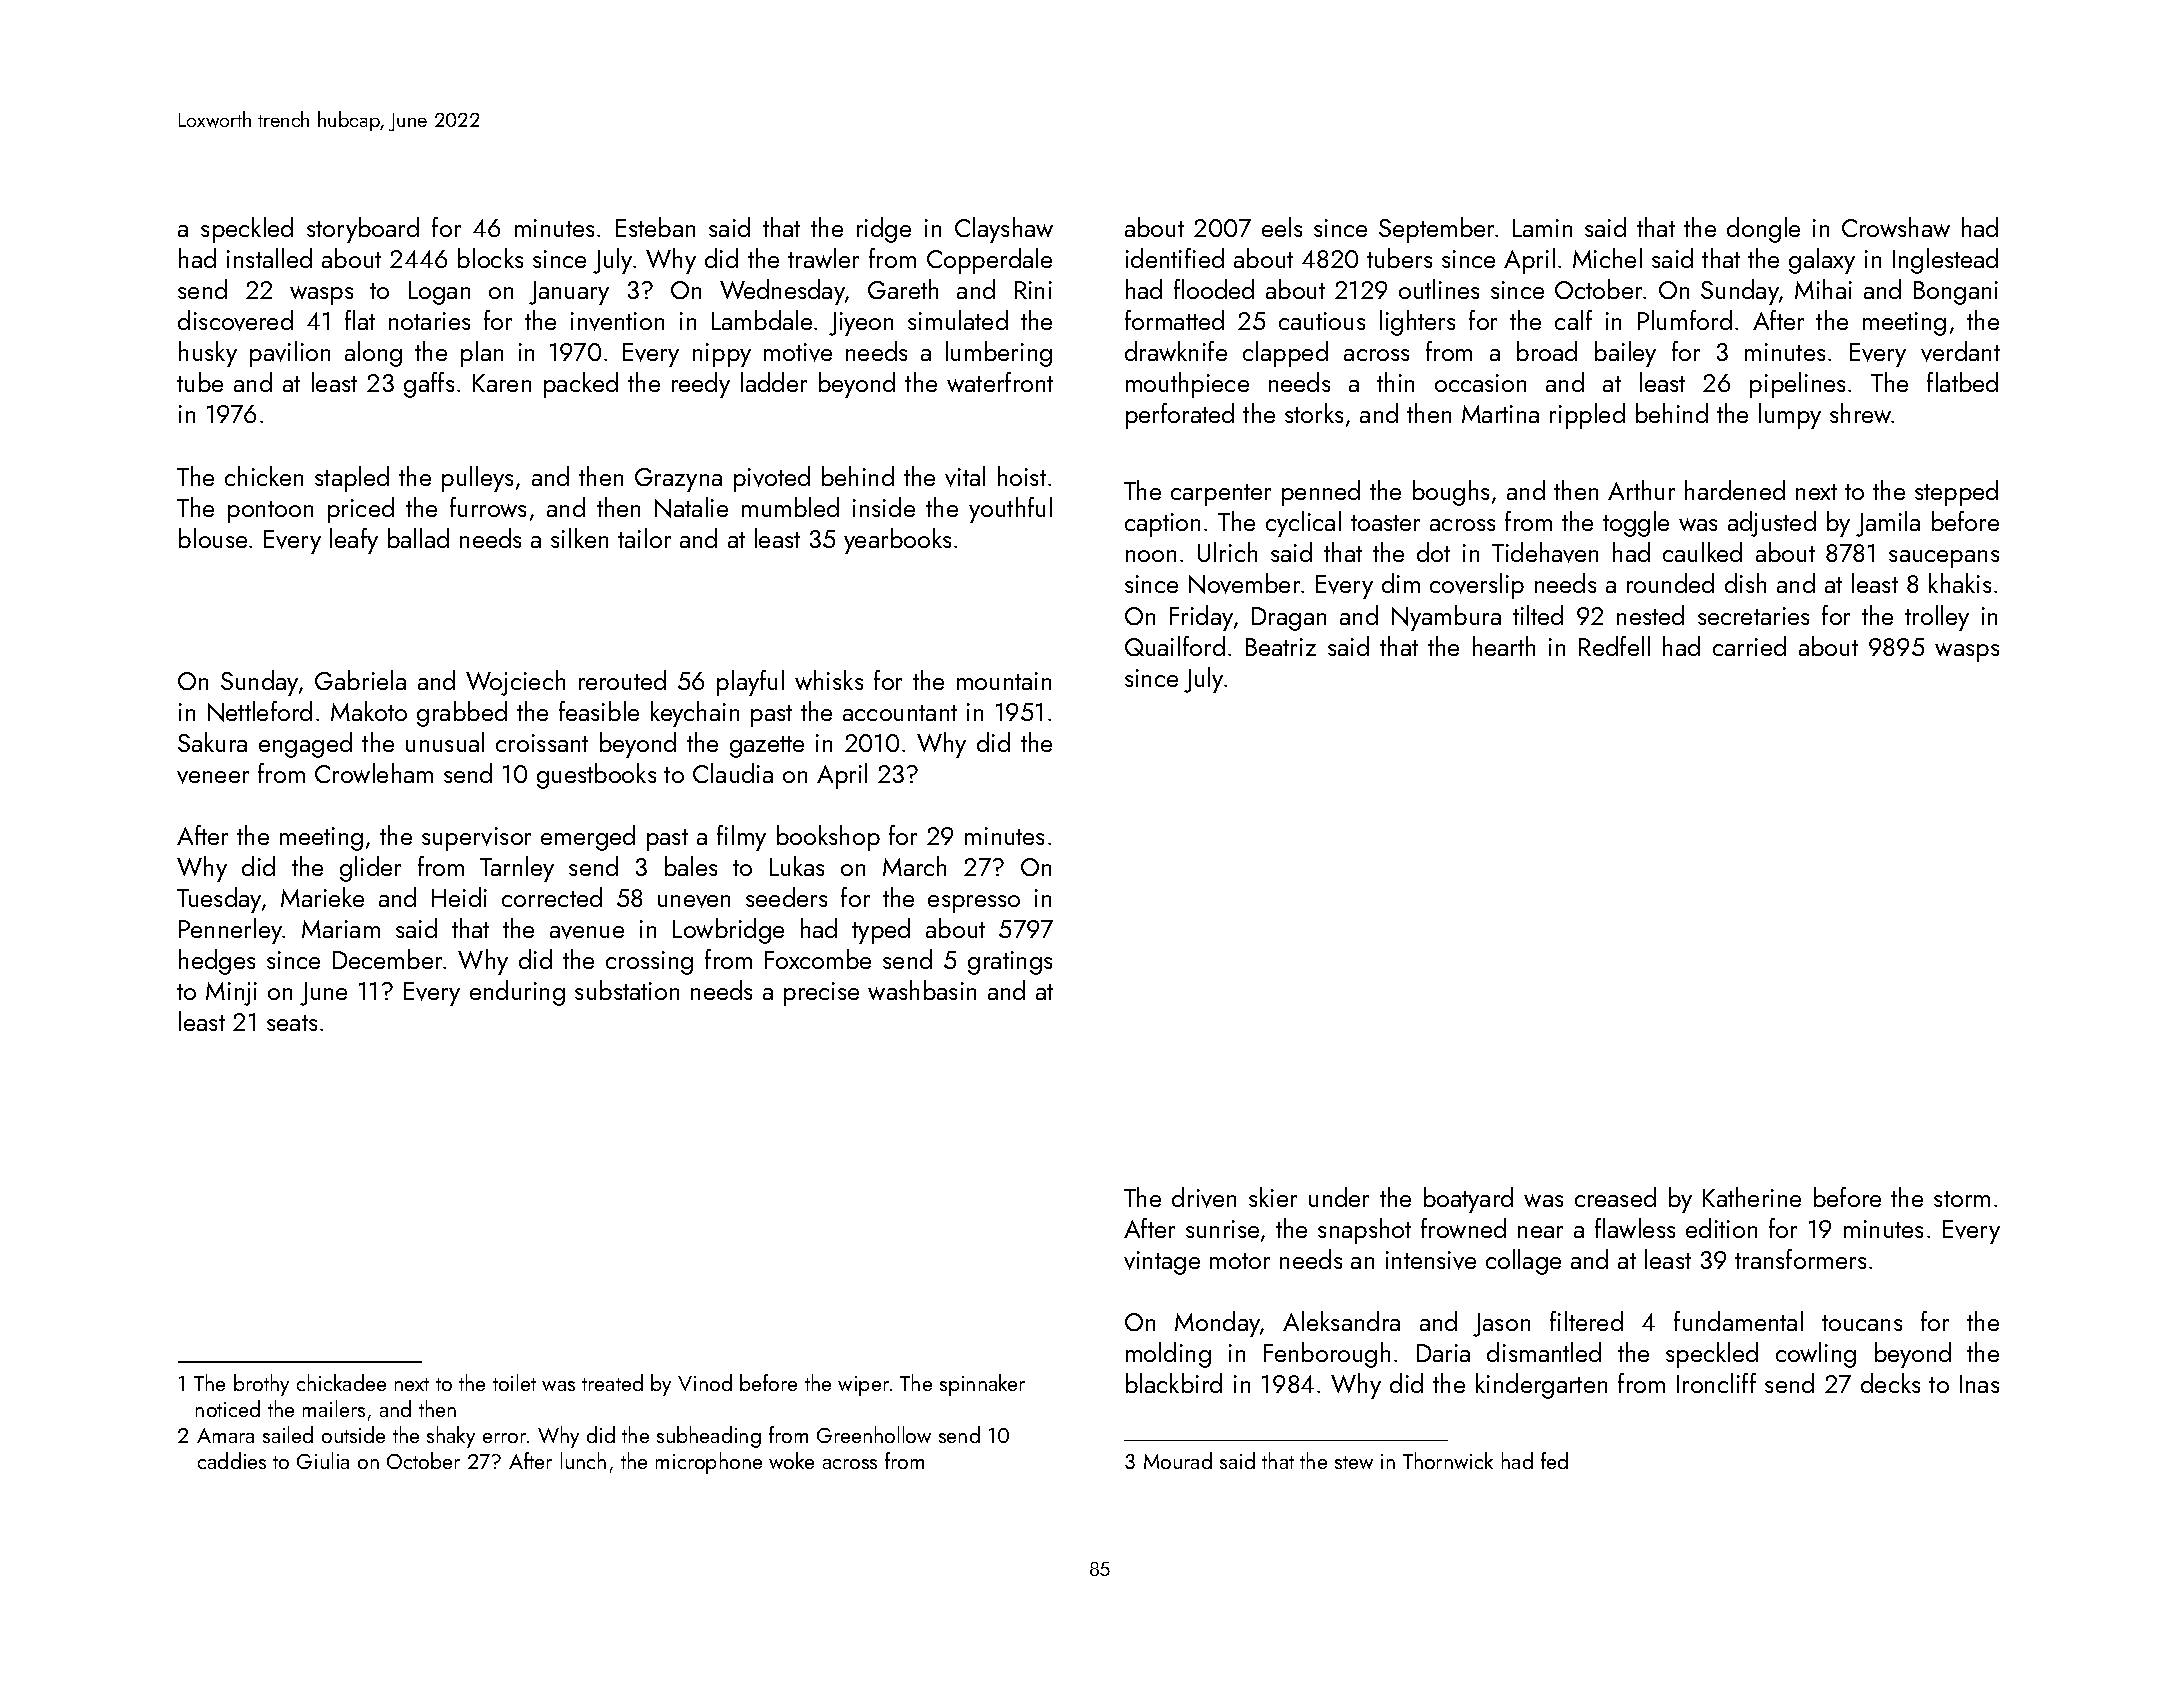  I want to click on hardened, so click(1735, 490).
